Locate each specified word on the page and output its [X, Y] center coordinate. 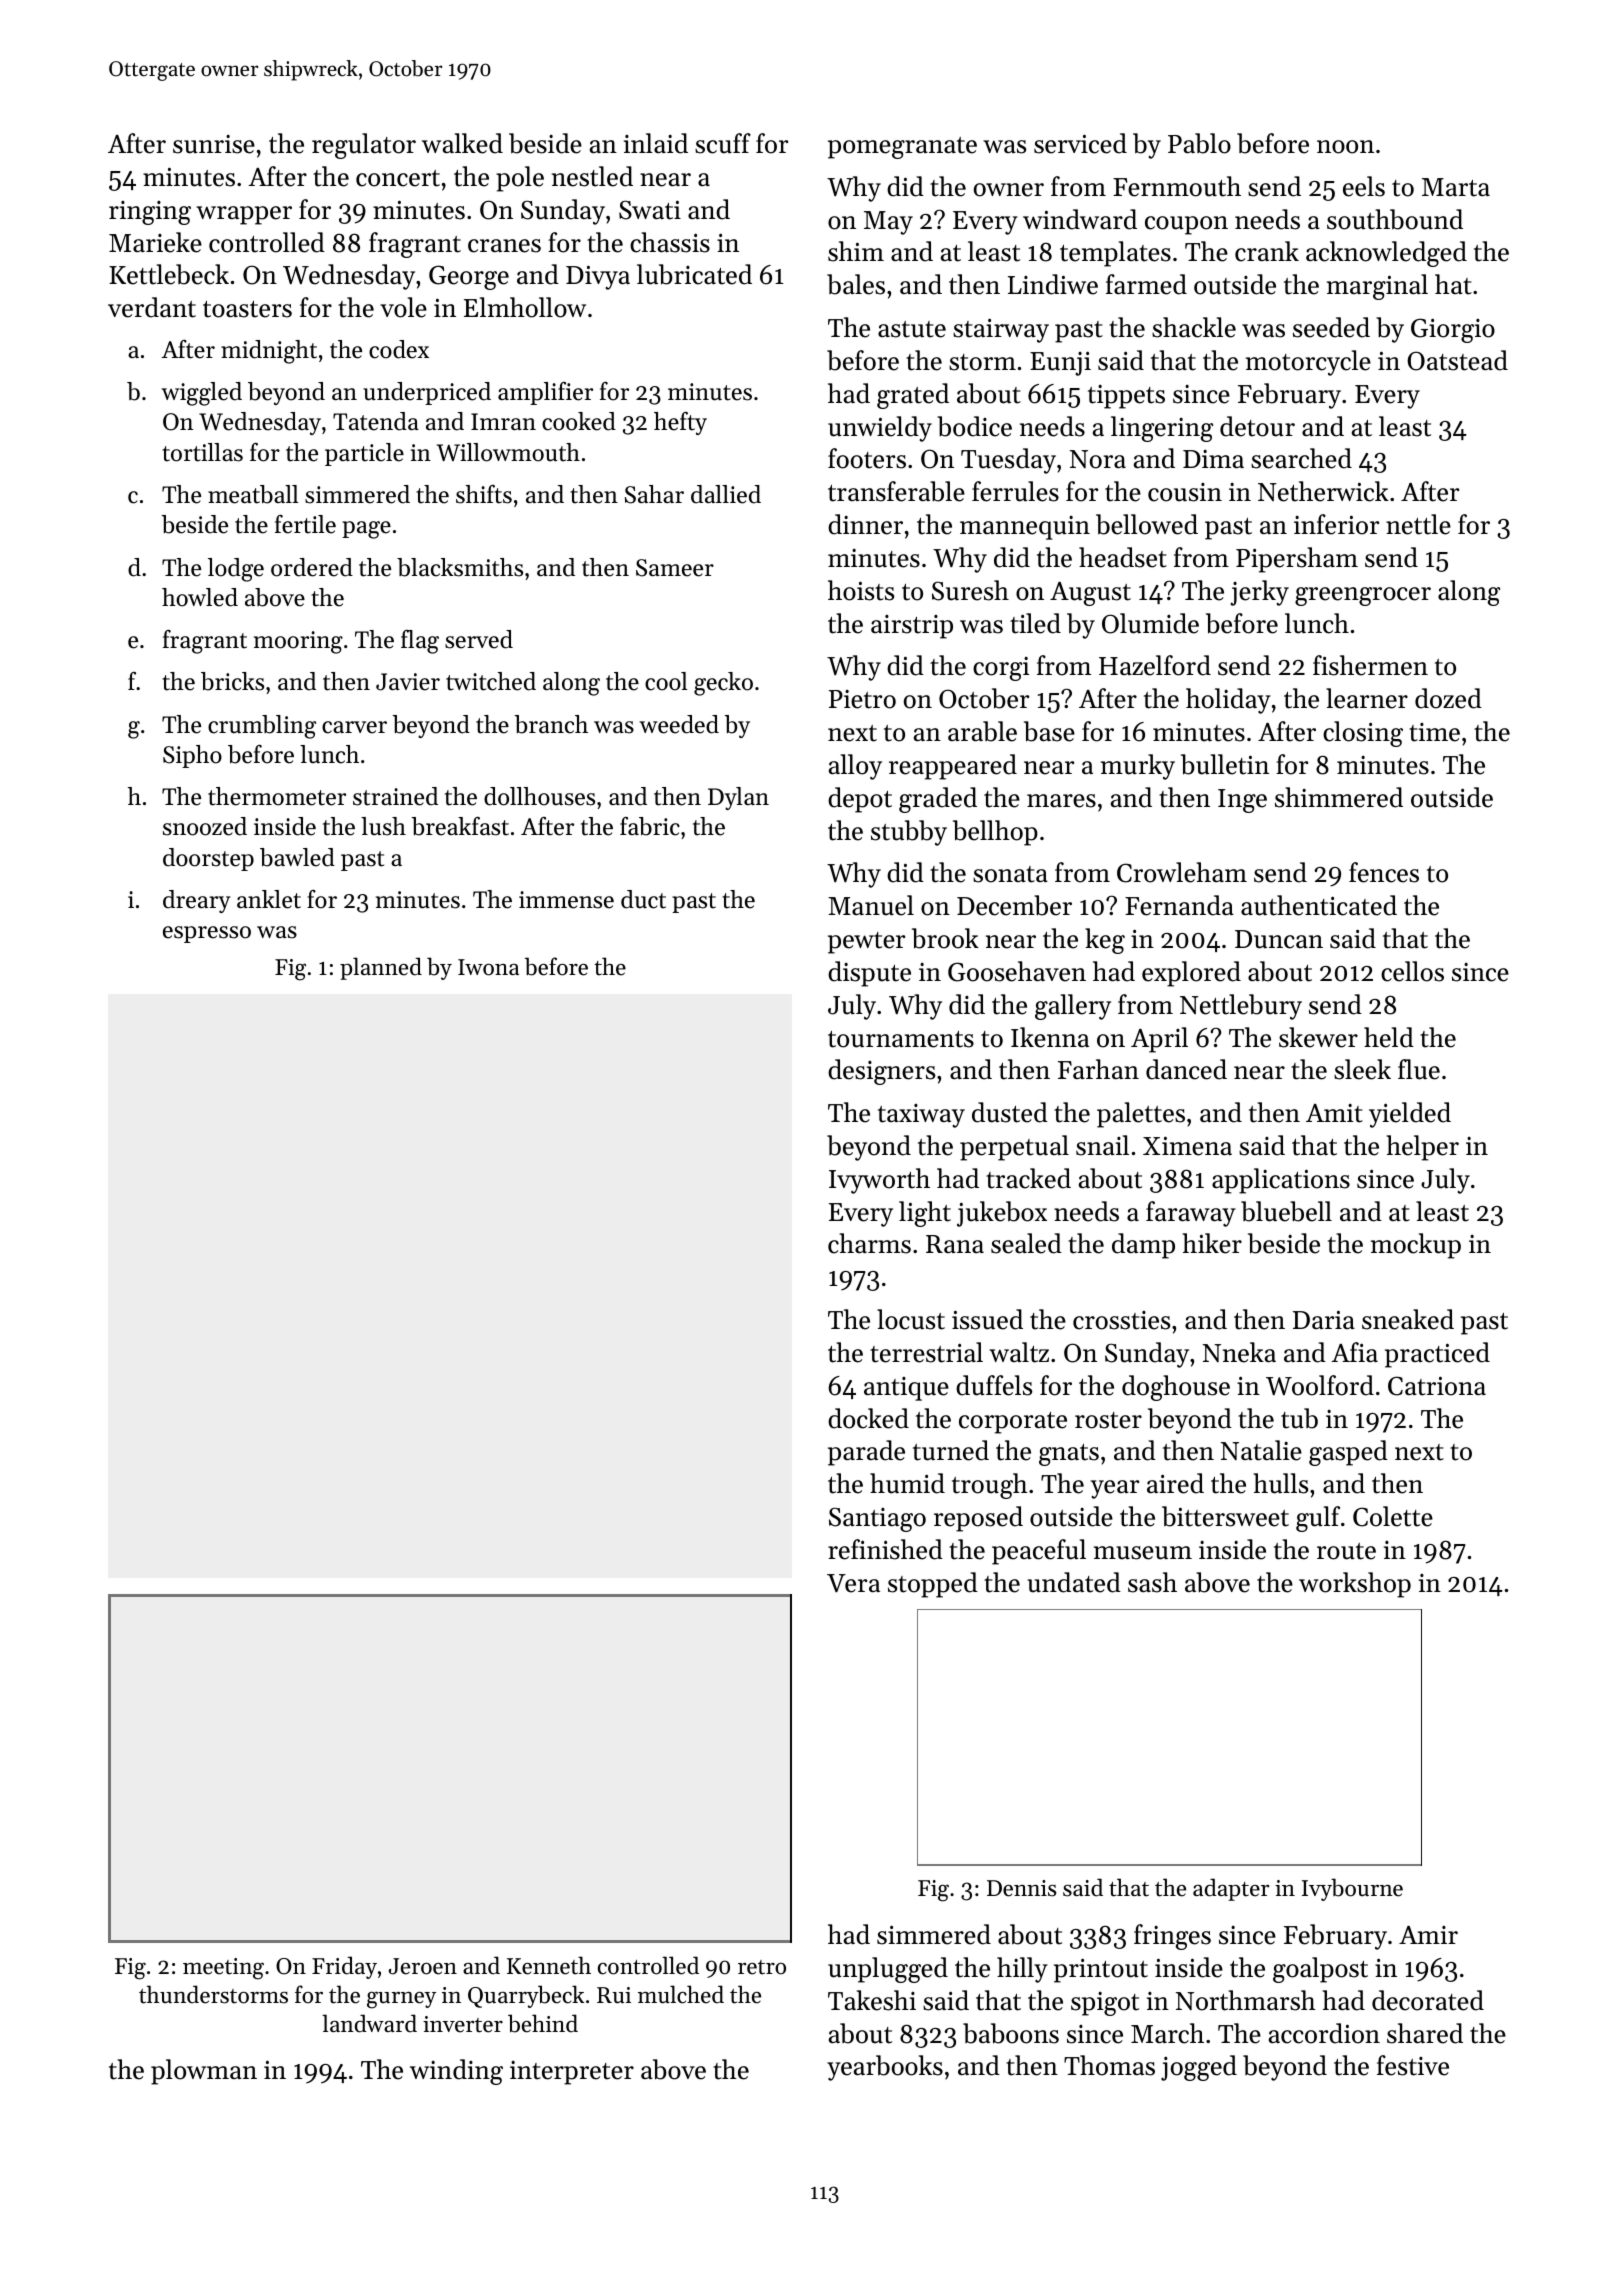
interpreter [572, 2073]
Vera [853, 1583]
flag [420, 642]
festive [1413, 2065]
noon [1345, 147]
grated [913, 396]
